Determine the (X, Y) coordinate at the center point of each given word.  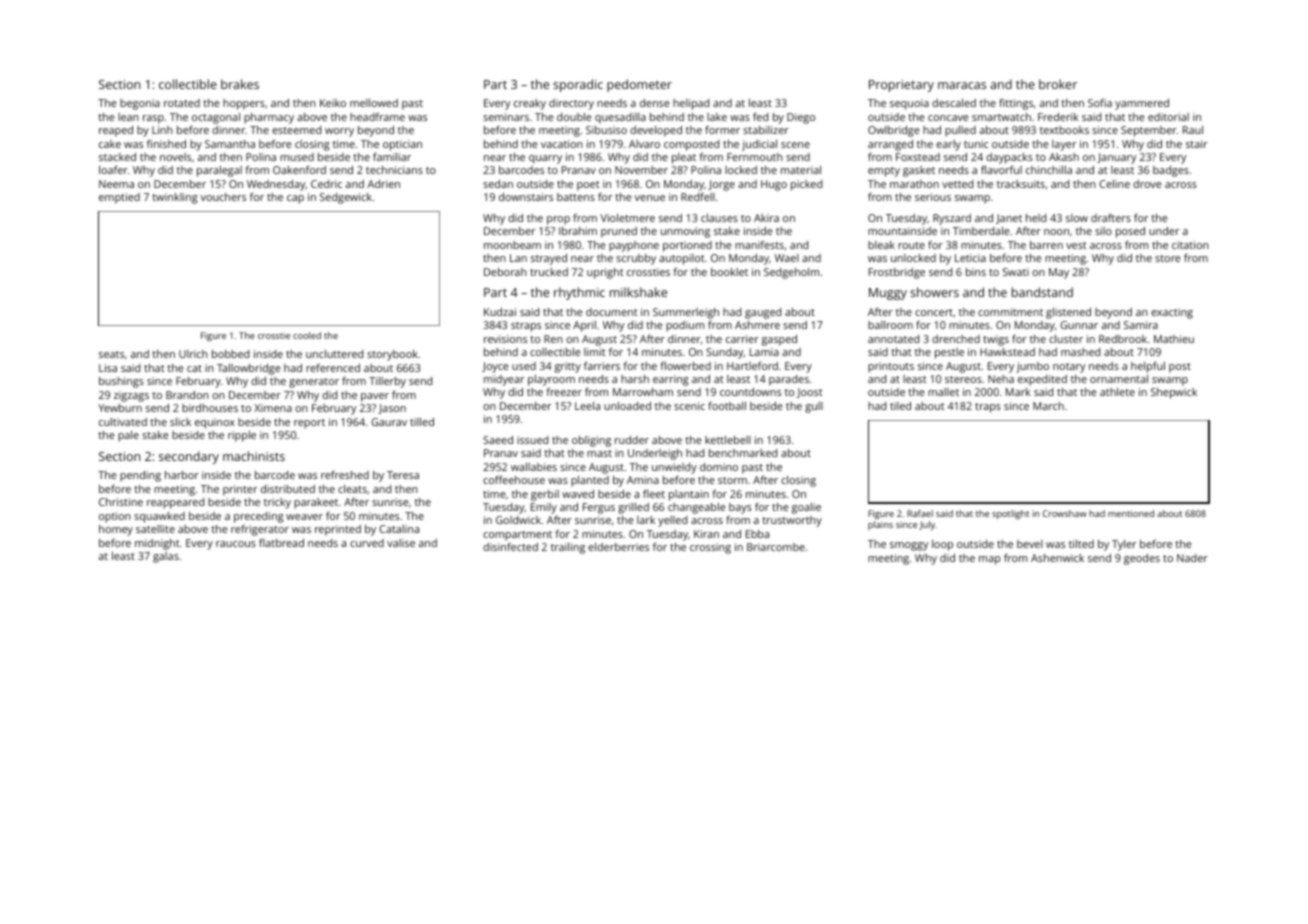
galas (166, 557)
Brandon (187, 395)
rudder (632, 440)
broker (1058, 84)
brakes (240, 84)
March (1048, 406)
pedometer (639, 85)
